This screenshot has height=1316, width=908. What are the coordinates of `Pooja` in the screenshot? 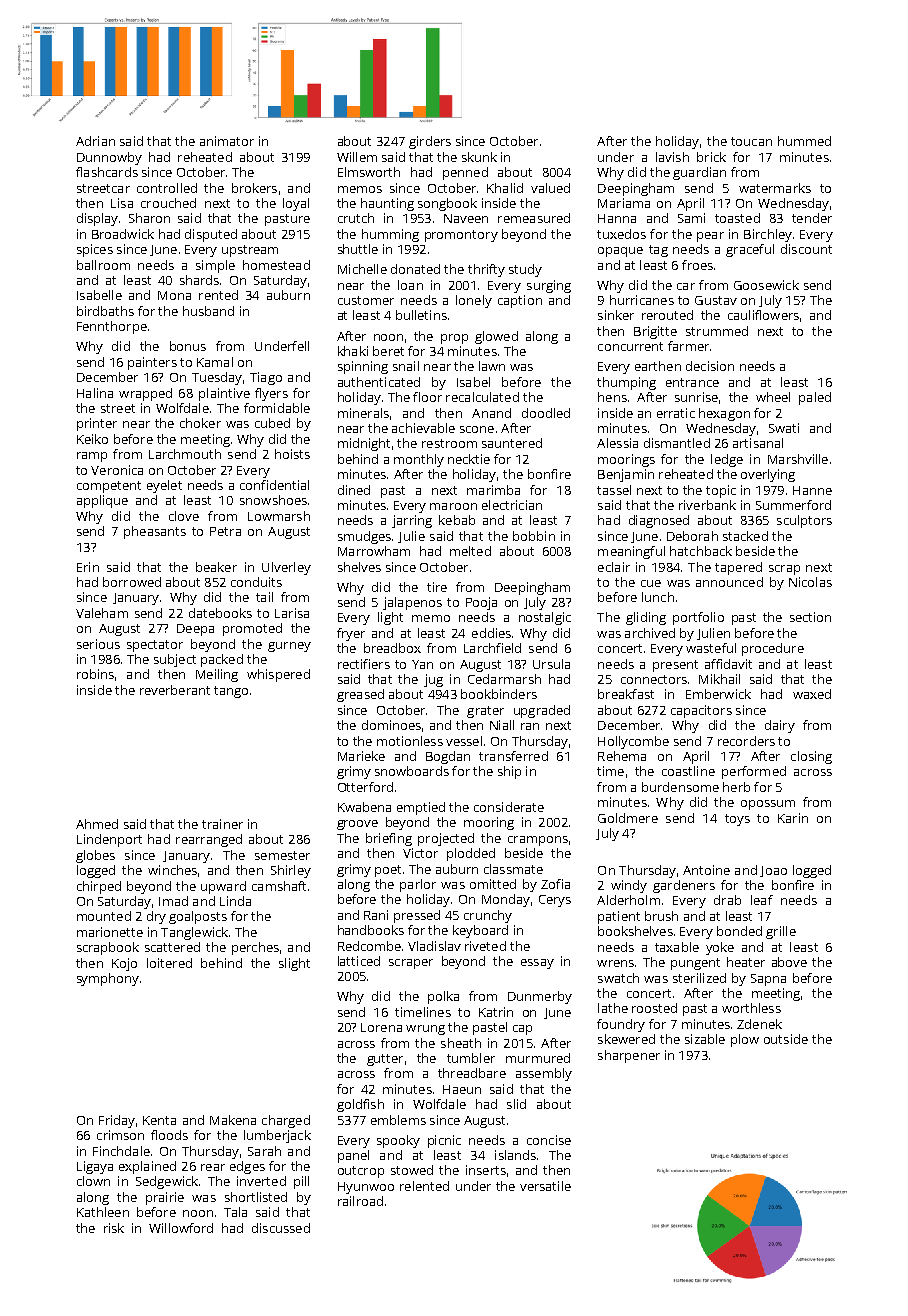 It's located at (481, 603).
